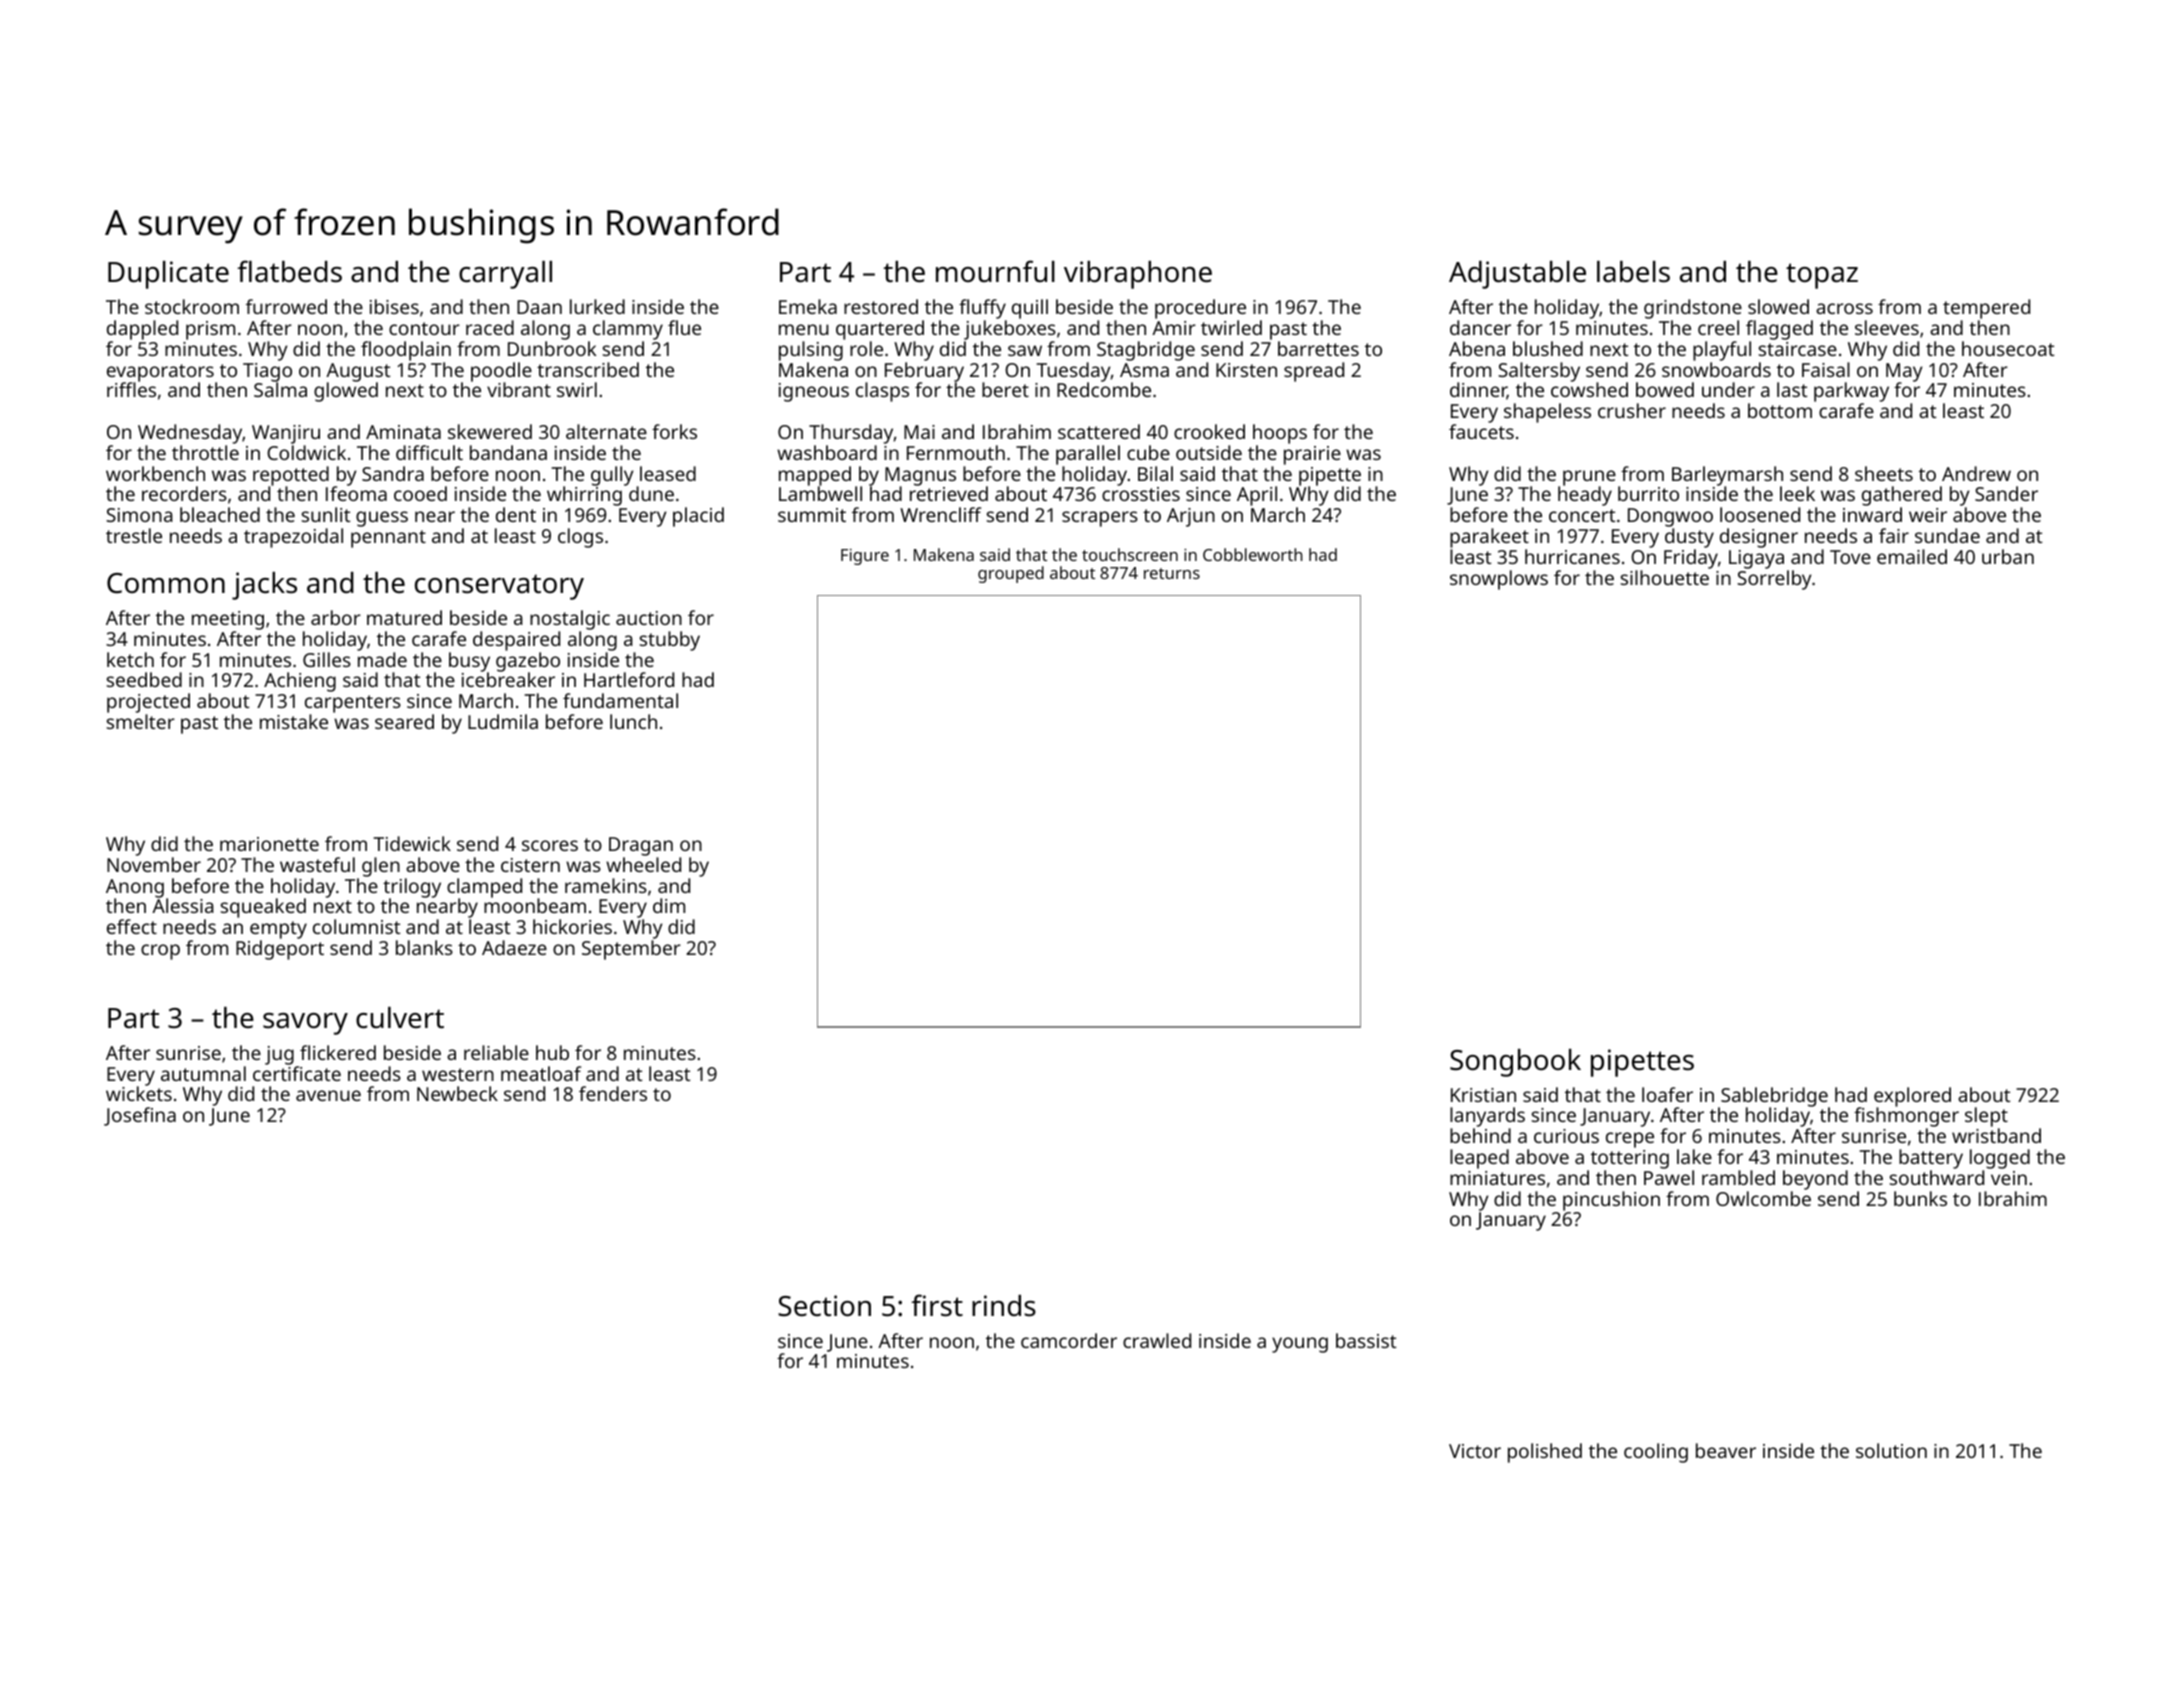 This document has width=2178, height=1683. I want to click on vibraphone, so click(1138, 275).
